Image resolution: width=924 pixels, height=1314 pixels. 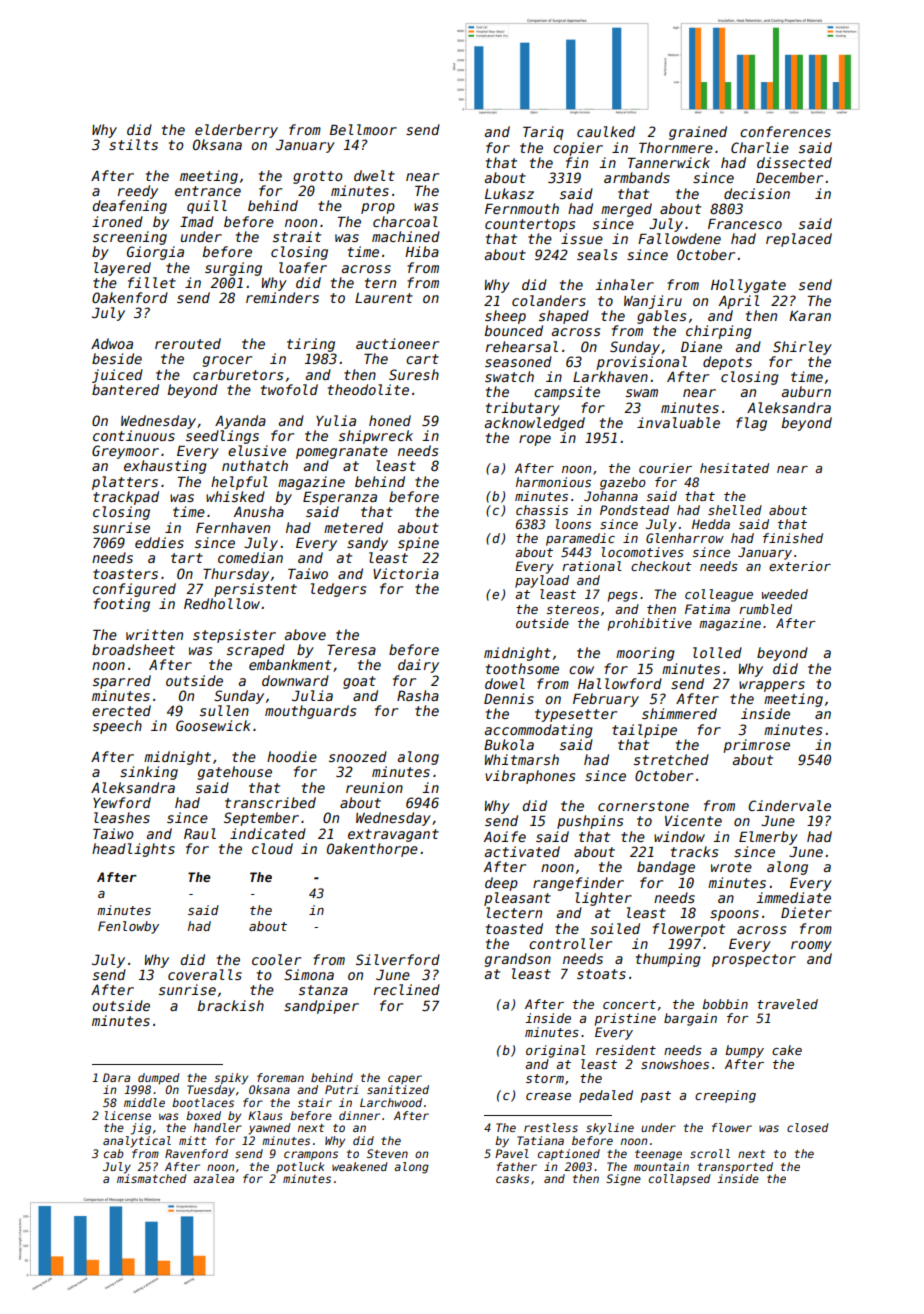 What do you see at coordinates (698, 133) in the screenshot?
I see `grained` at bounding box center [698, 133].
